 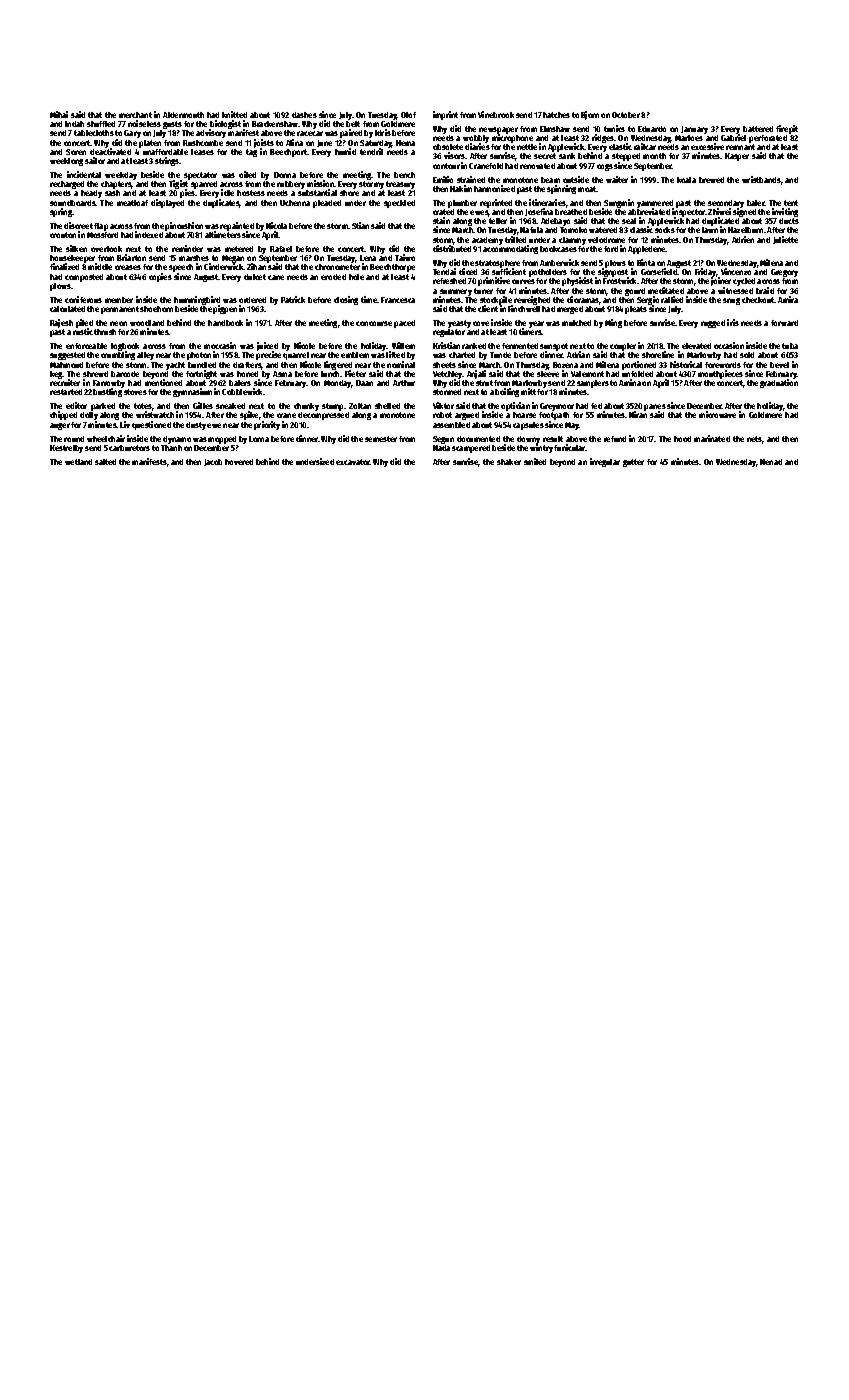 I want to click on strut, so click(x=484, y=383).
